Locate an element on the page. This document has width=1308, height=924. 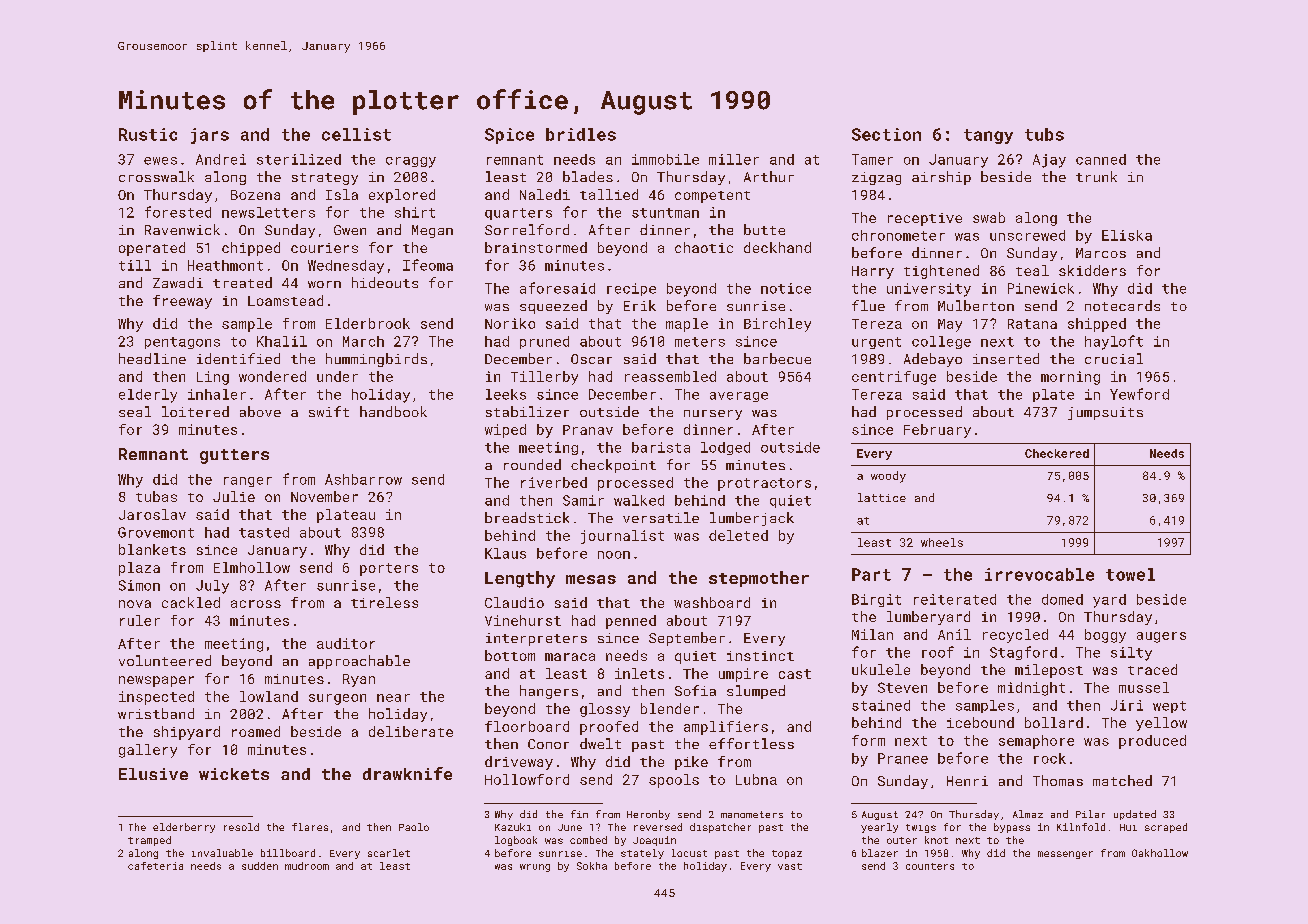
Section is located at coordinates (886, 134).
